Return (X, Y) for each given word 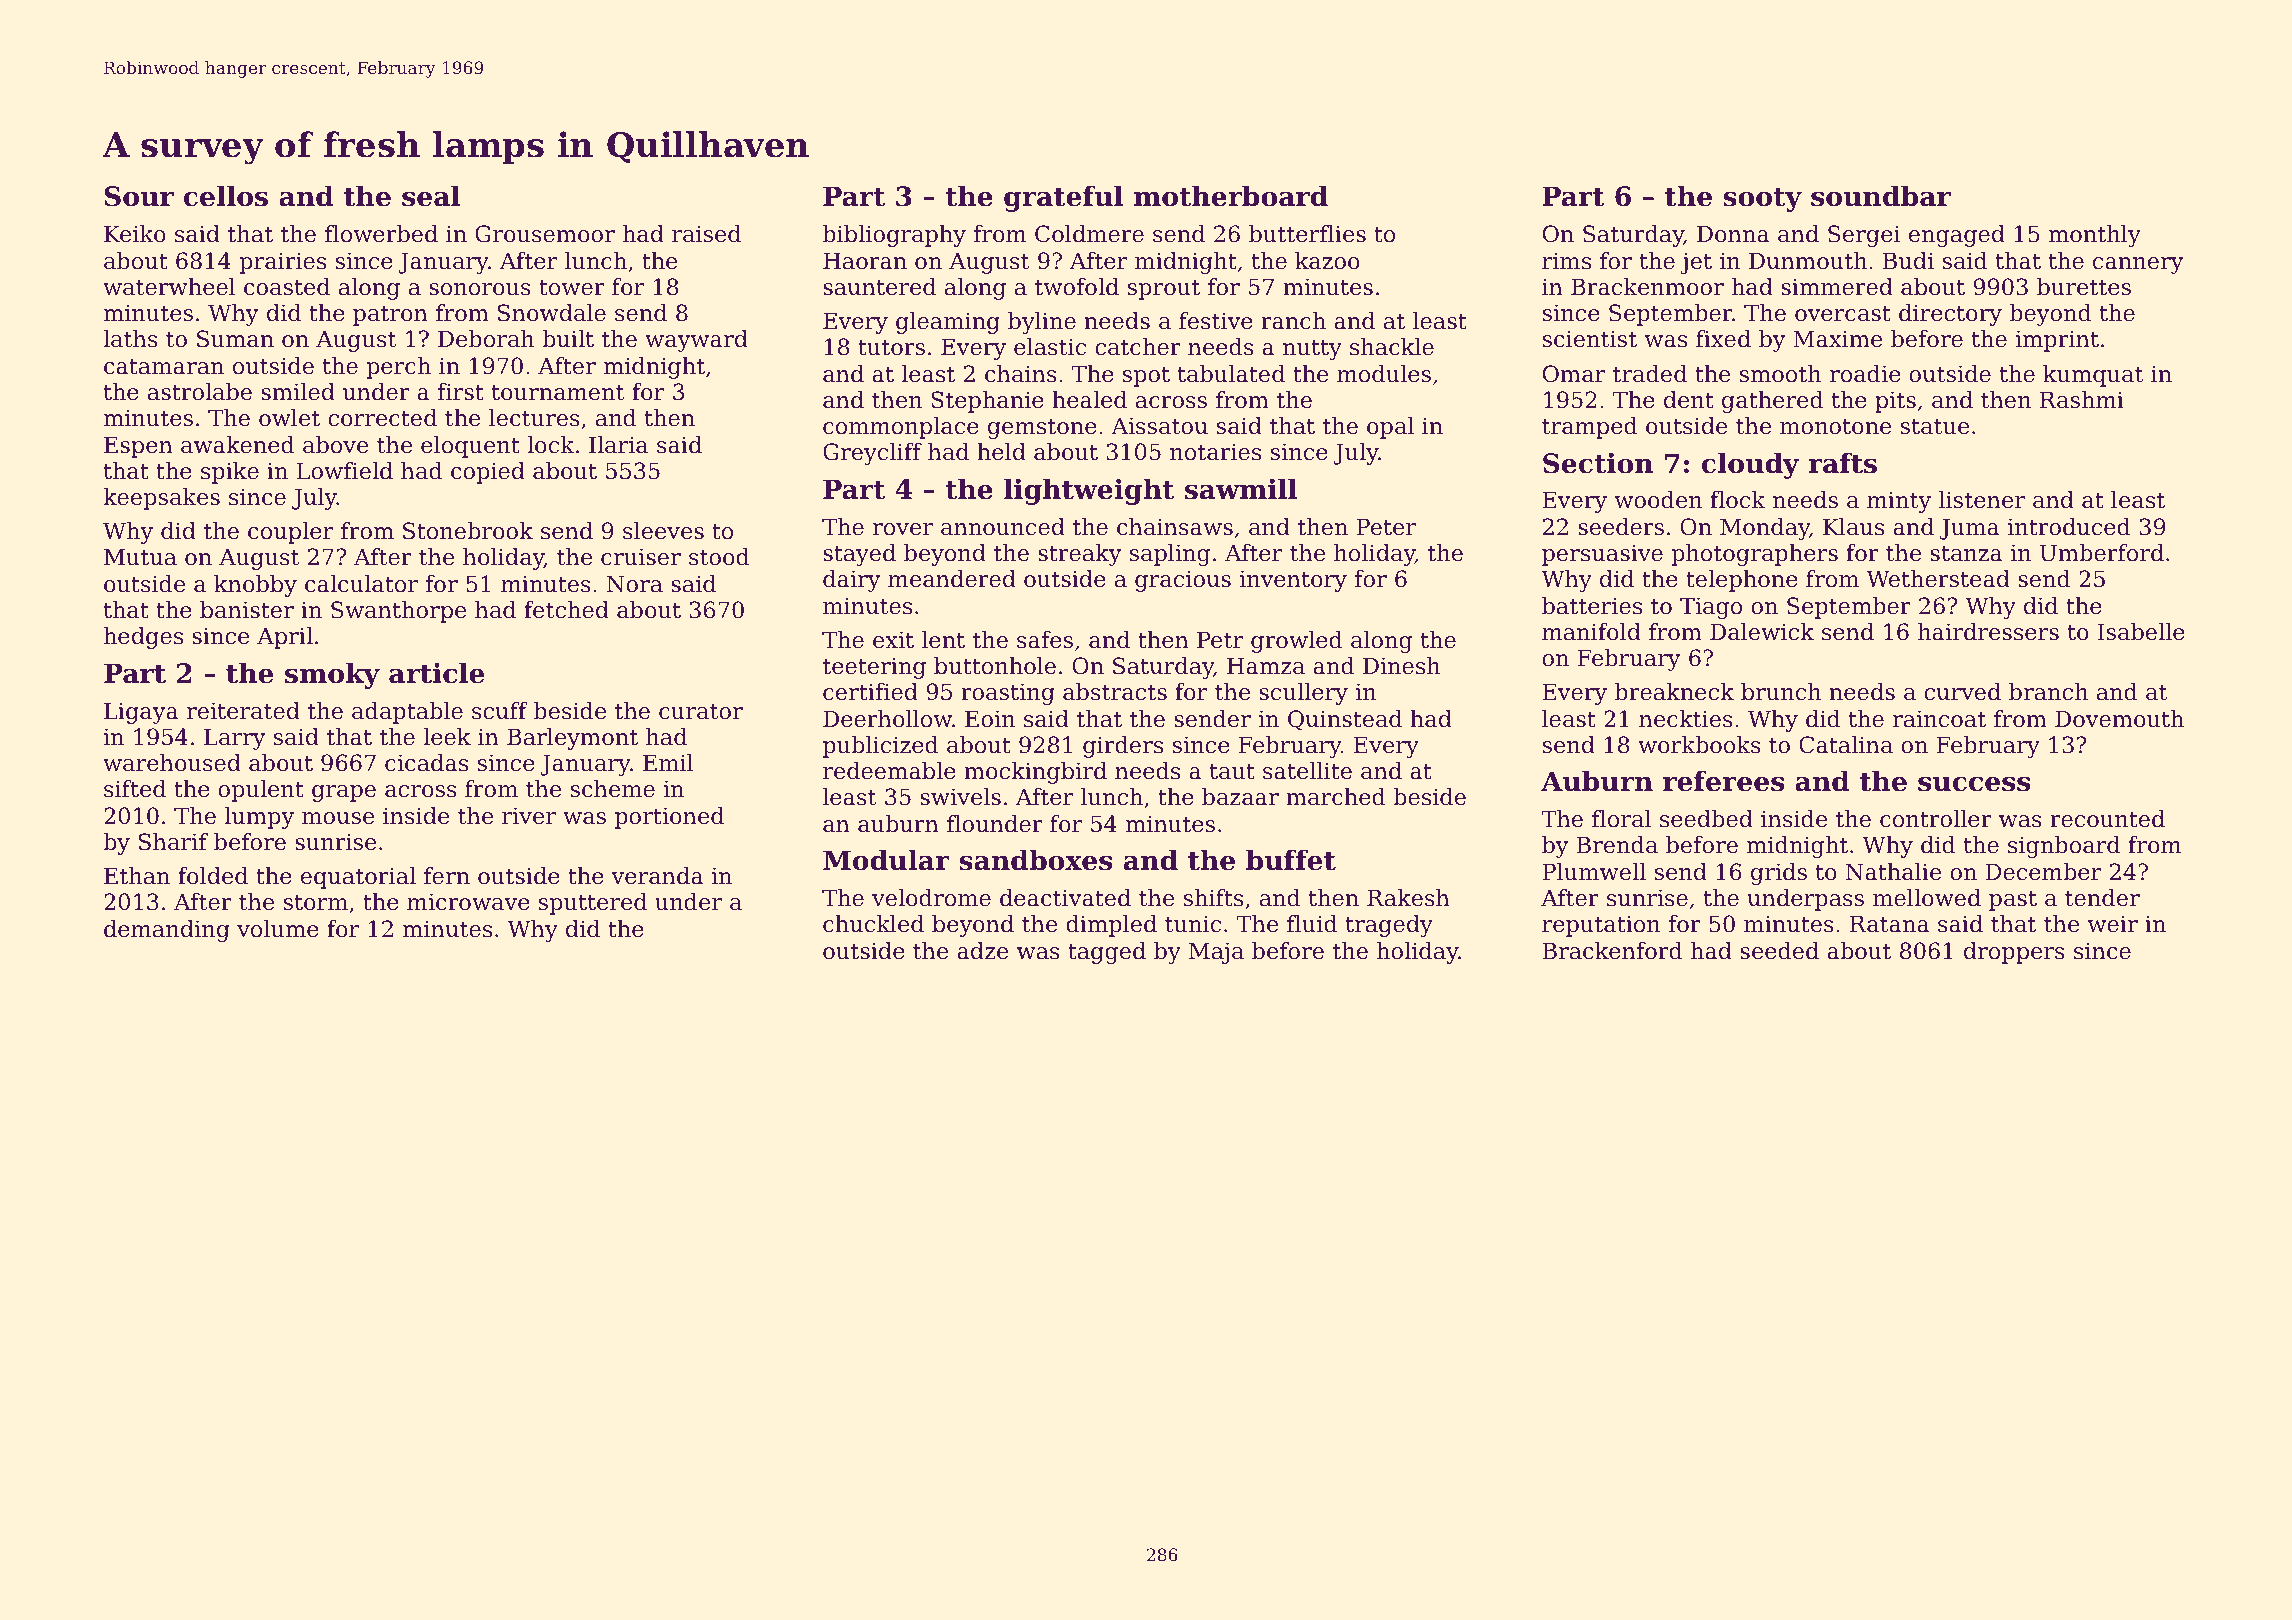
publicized (880, 747)
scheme (613, 789)
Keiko (135, 234)
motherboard (1231, 196)
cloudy (1750, 465)
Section (1598, 463)
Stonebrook (468, 531)
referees (1723, 781)
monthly (2095, 236)
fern (447, 876)
